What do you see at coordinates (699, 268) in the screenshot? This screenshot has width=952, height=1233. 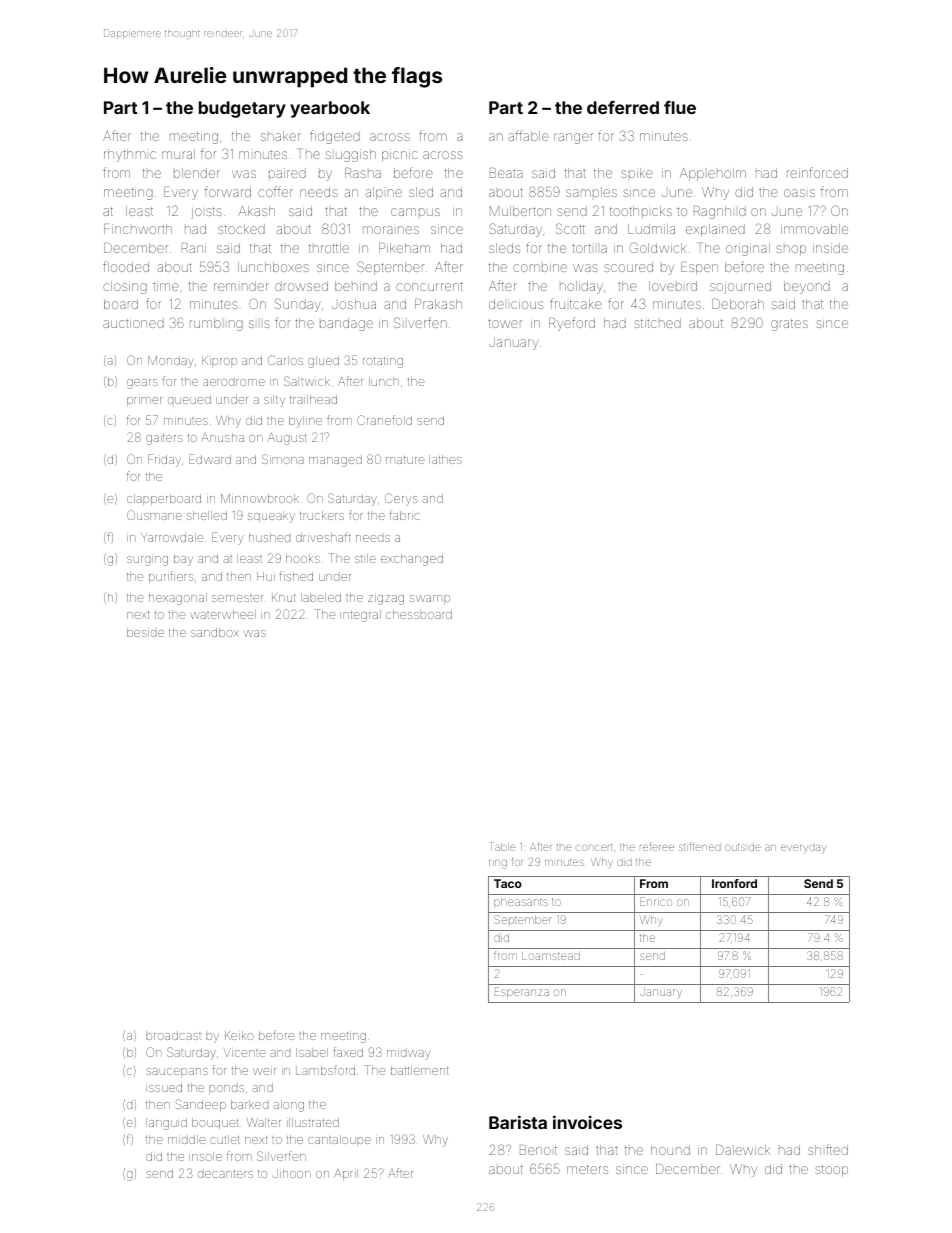 I see `Espen` at bounding box center [699, 268].
